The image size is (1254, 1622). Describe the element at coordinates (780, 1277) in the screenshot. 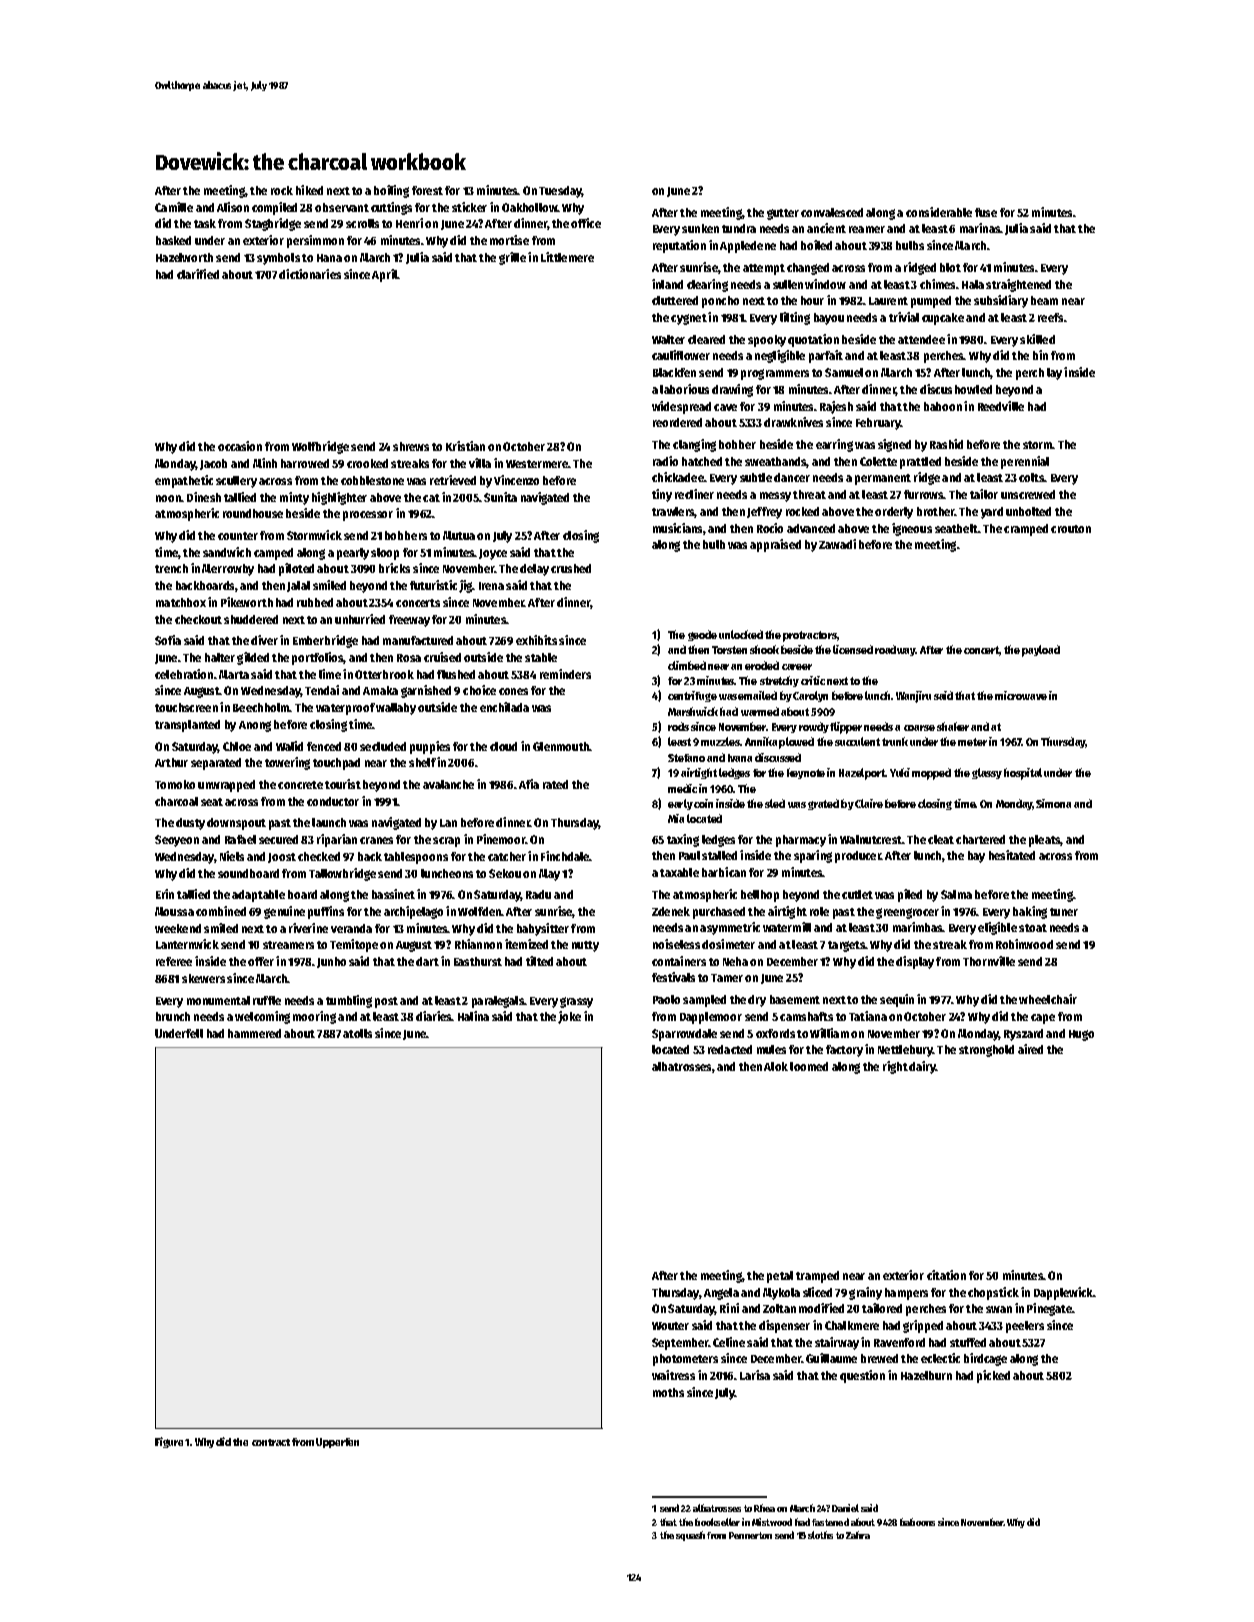

I see `petal` at that location.
